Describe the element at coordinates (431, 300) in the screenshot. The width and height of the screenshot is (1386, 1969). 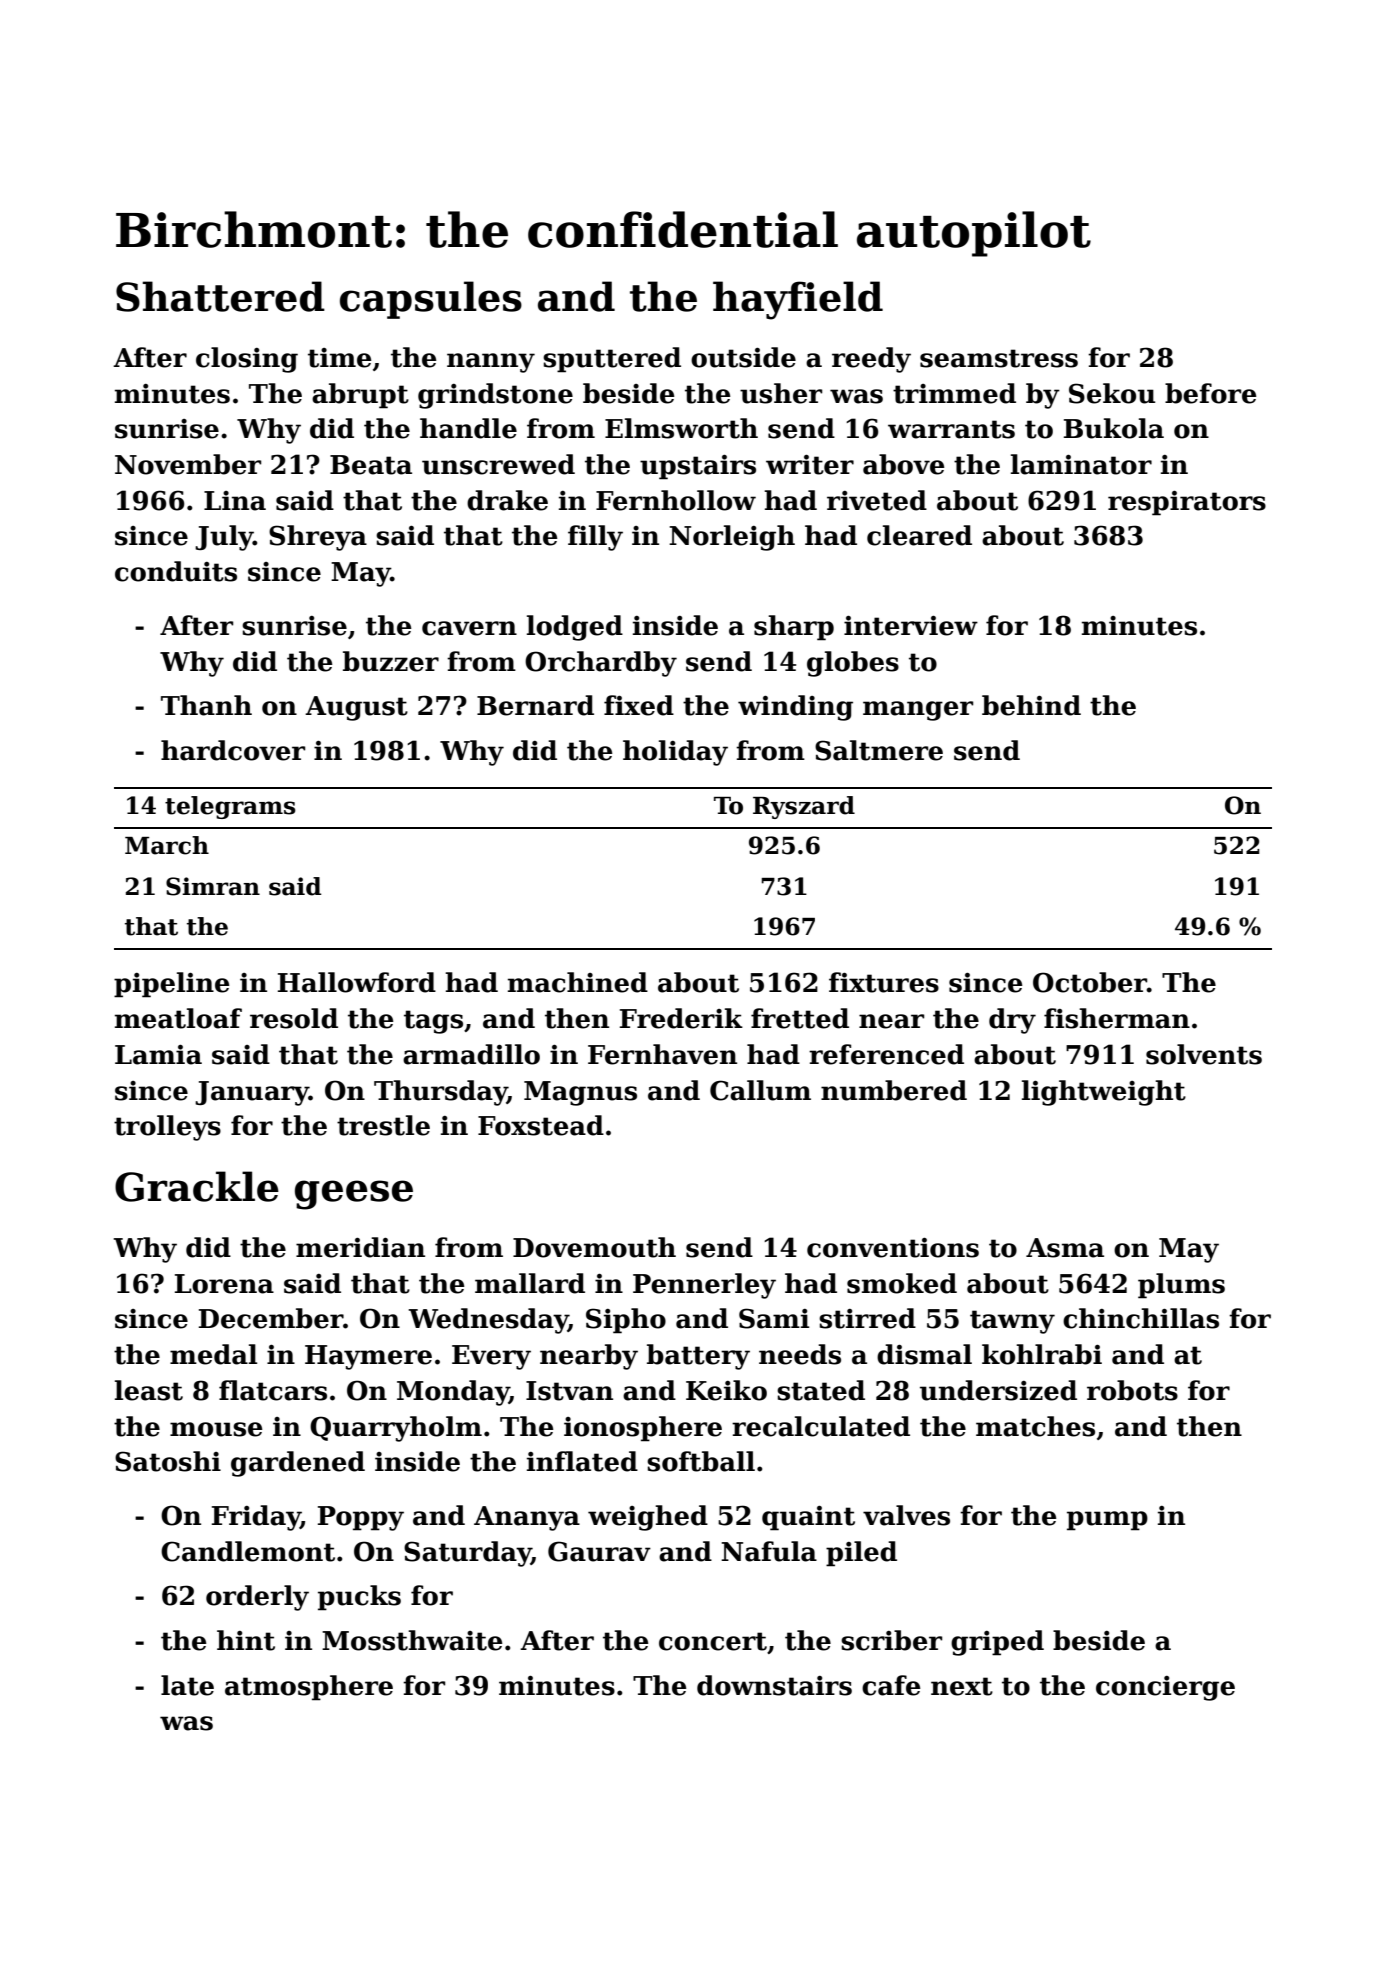
I see `capsules` at that location.
